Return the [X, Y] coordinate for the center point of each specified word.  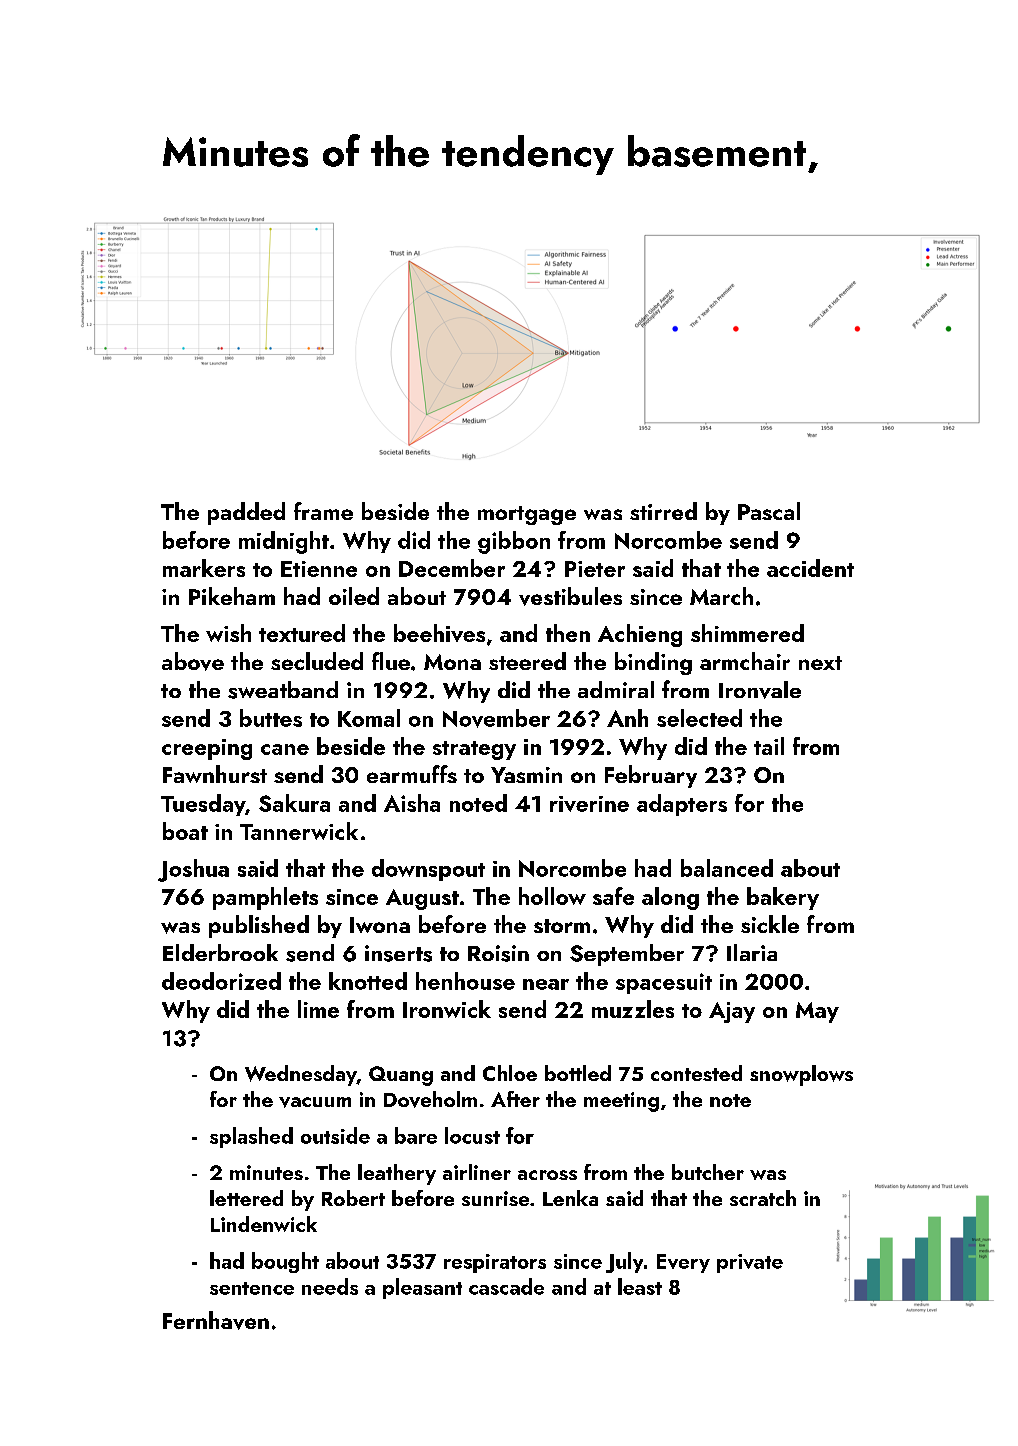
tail [769, 746]
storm [562, 926]
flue [391, 661]
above [193, 661]
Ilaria [752, 952]
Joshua [193, 870]
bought [285, 1262]
